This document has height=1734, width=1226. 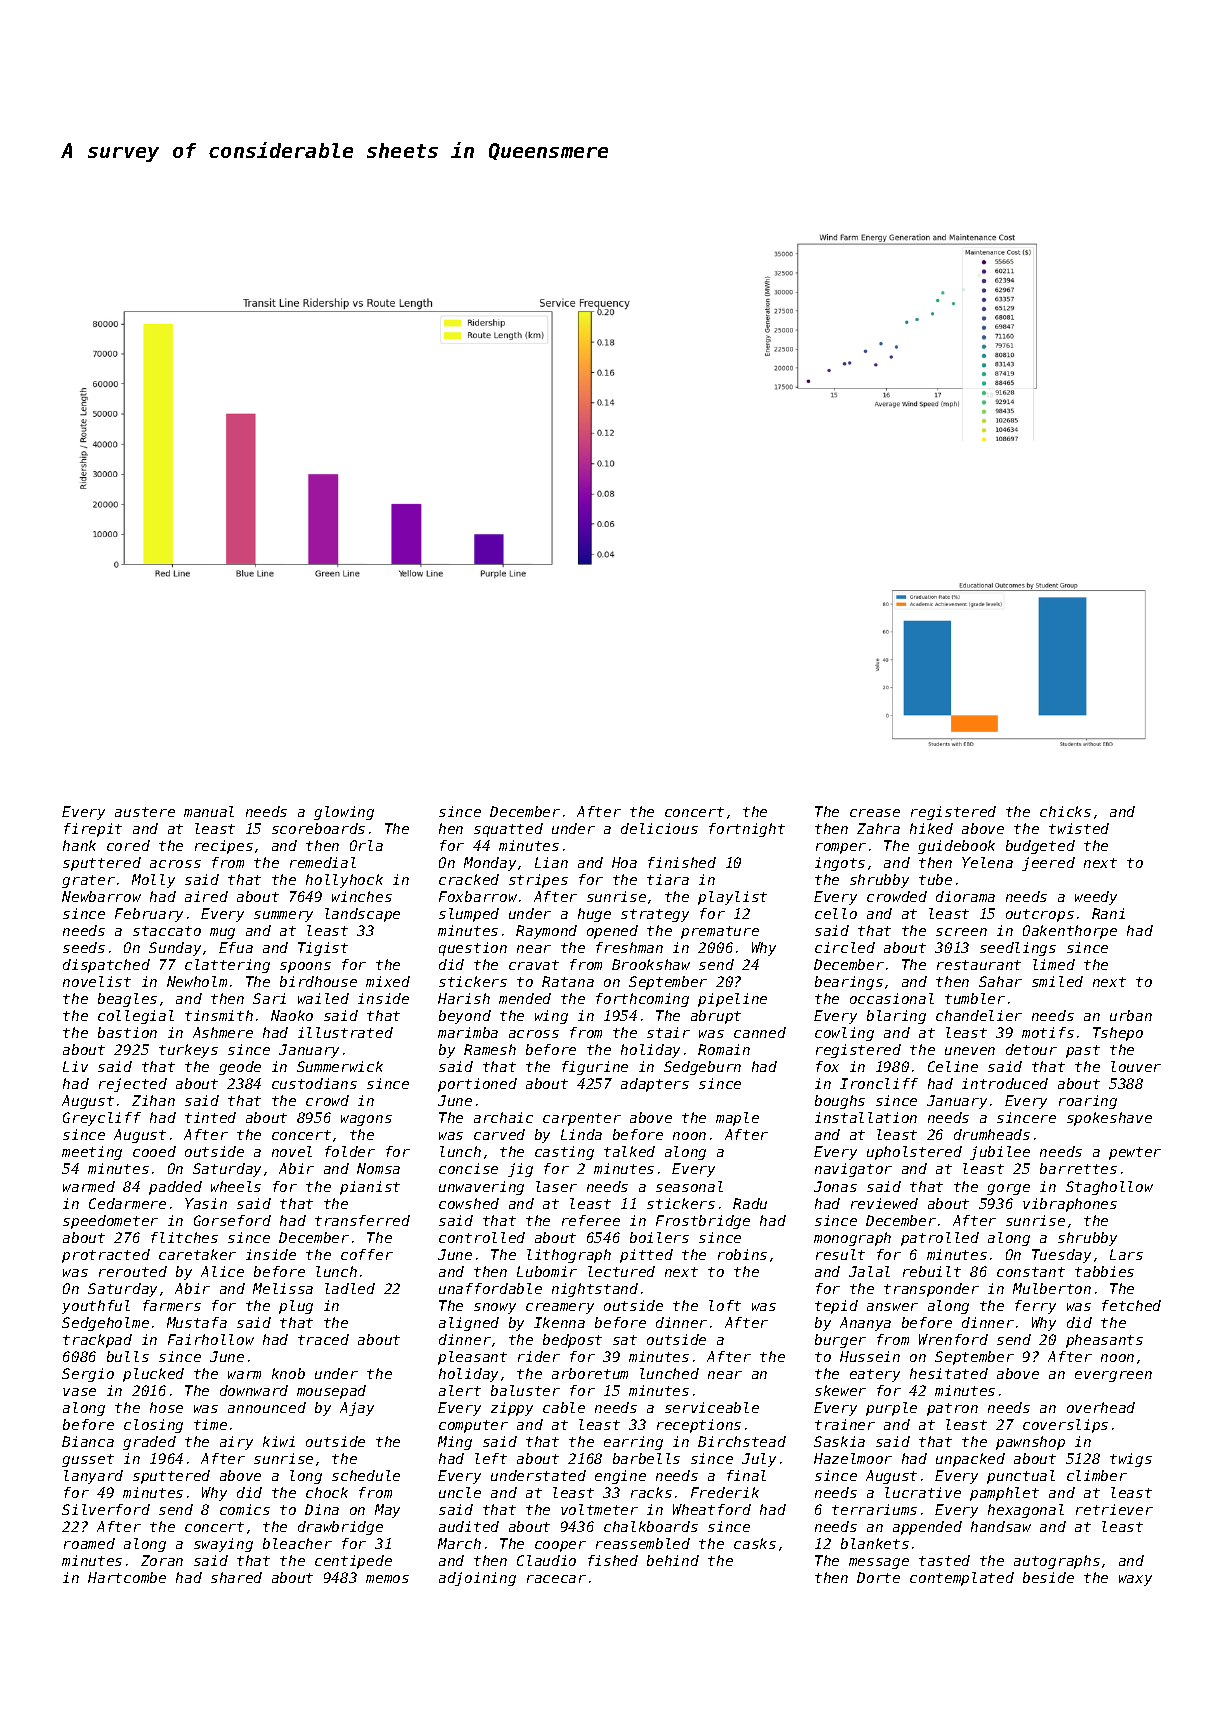 I want to click on delicious, so click(x=659, y=828).
